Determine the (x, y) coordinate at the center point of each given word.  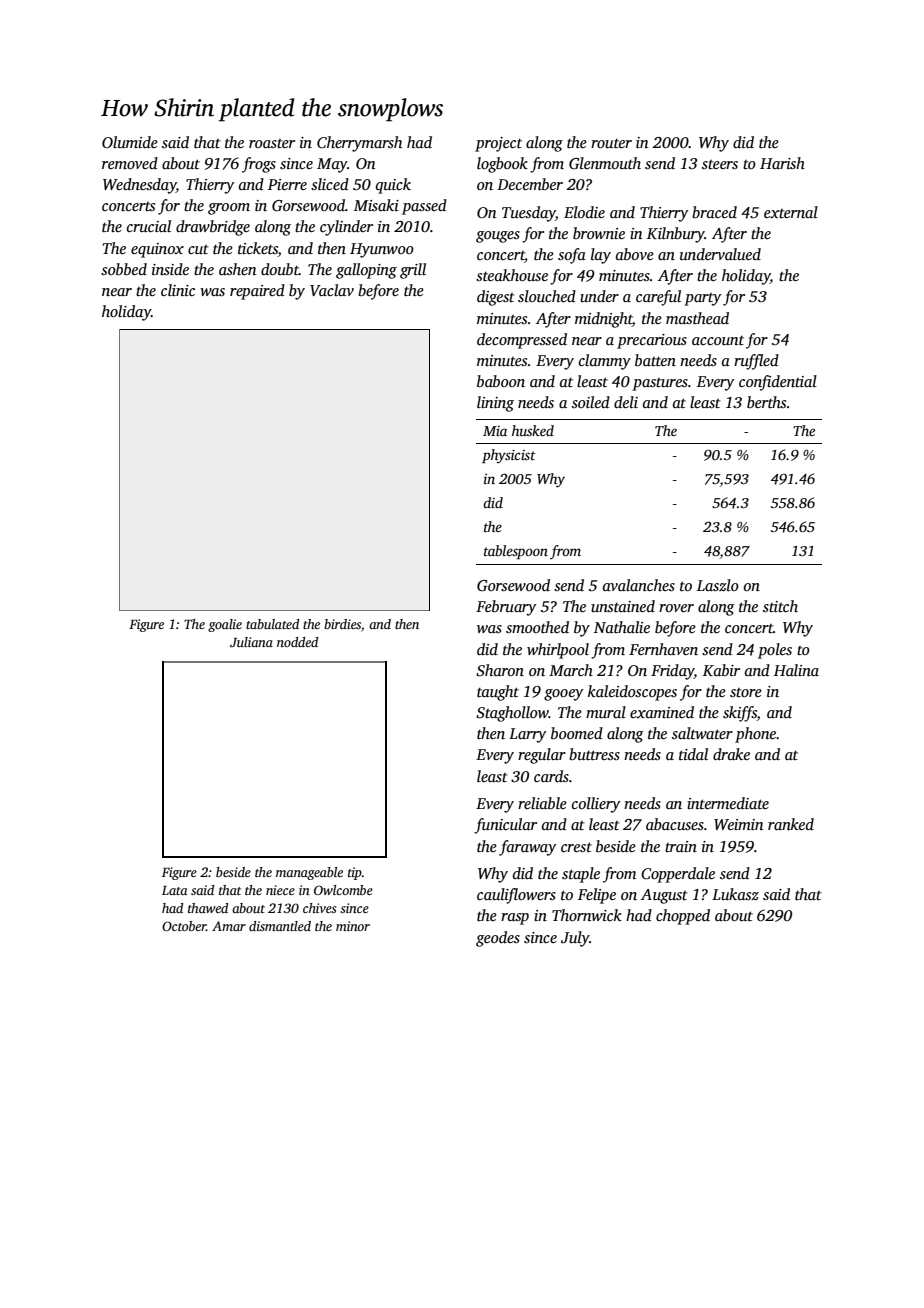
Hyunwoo (382, 250)
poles (775, 651)
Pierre (287, 184)
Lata (174, 890)
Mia (495, 431)
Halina (796, 670)
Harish (782, 163)
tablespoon (516, 552)
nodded (297, 642)
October (184, 926)
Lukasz (735, 894)
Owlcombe (343, 890)
